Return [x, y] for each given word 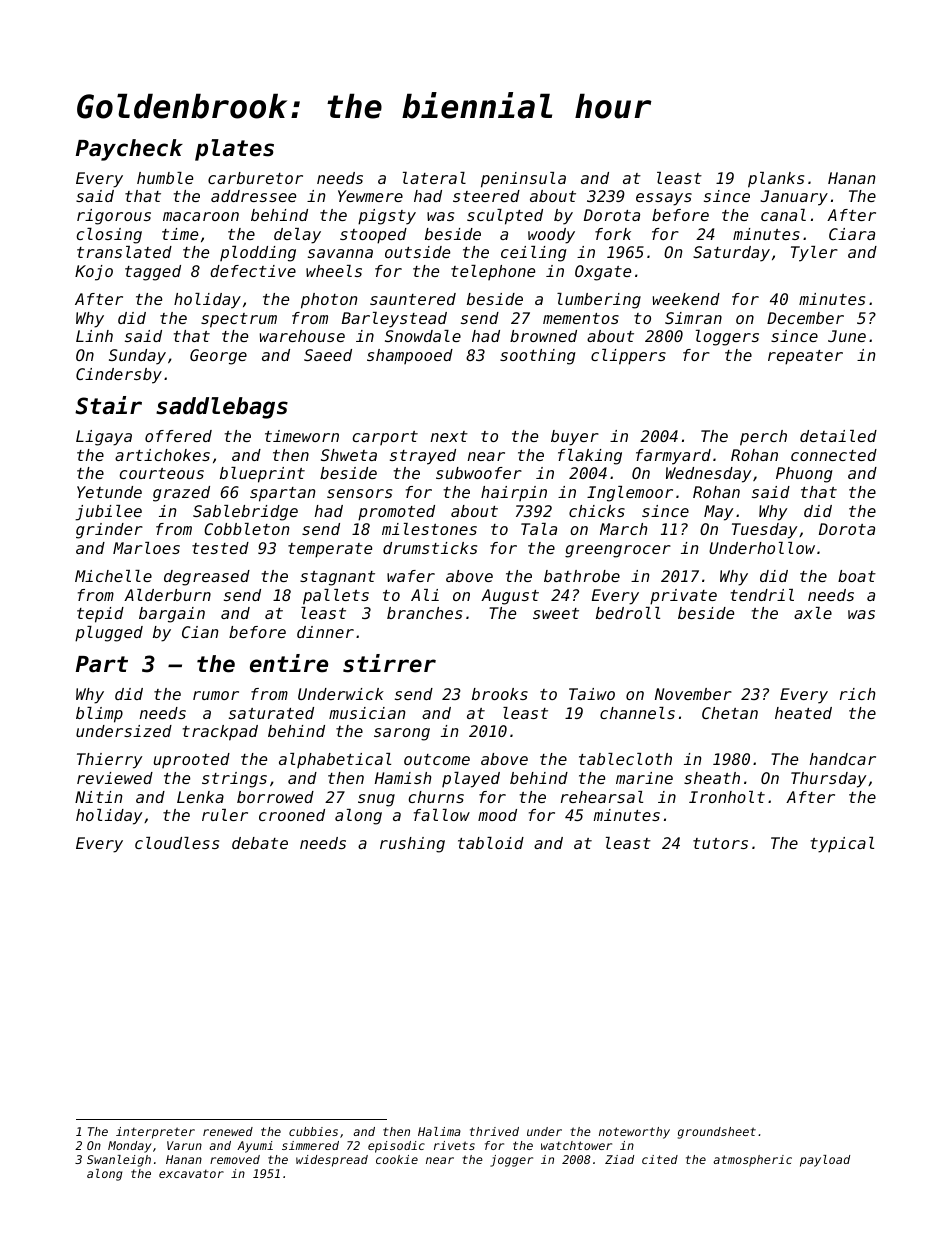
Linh [94, 336]
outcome [437, 759]
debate [260, 843]
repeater [805, 357]
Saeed [328, 355]
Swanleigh [119, 1161]
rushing [412, 845]
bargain [172, 615]
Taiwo [592, 694]
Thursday [828, 780]
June [847, 336]
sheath [712, 778]
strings [234, 780]
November [693, 694]
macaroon [201, 216]
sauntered [413, 299]
